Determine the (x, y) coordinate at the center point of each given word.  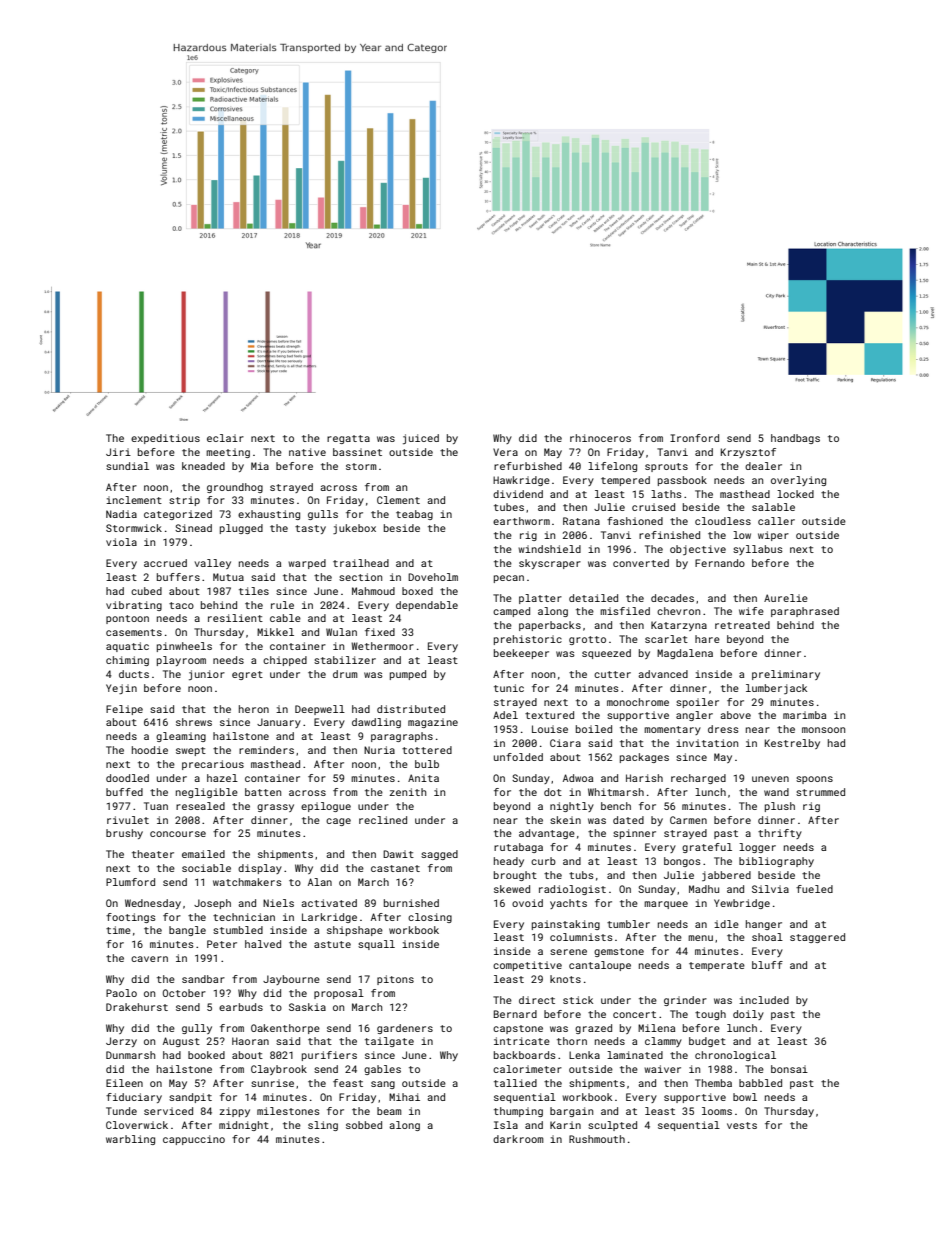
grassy (275, 808)
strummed (820, 792)
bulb (427, 764)
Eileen (124, 1083)
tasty (310, 529)
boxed (417, 591)
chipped (285, 661)
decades (672, 598)
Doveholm (433, 577)
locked (795, 494)
